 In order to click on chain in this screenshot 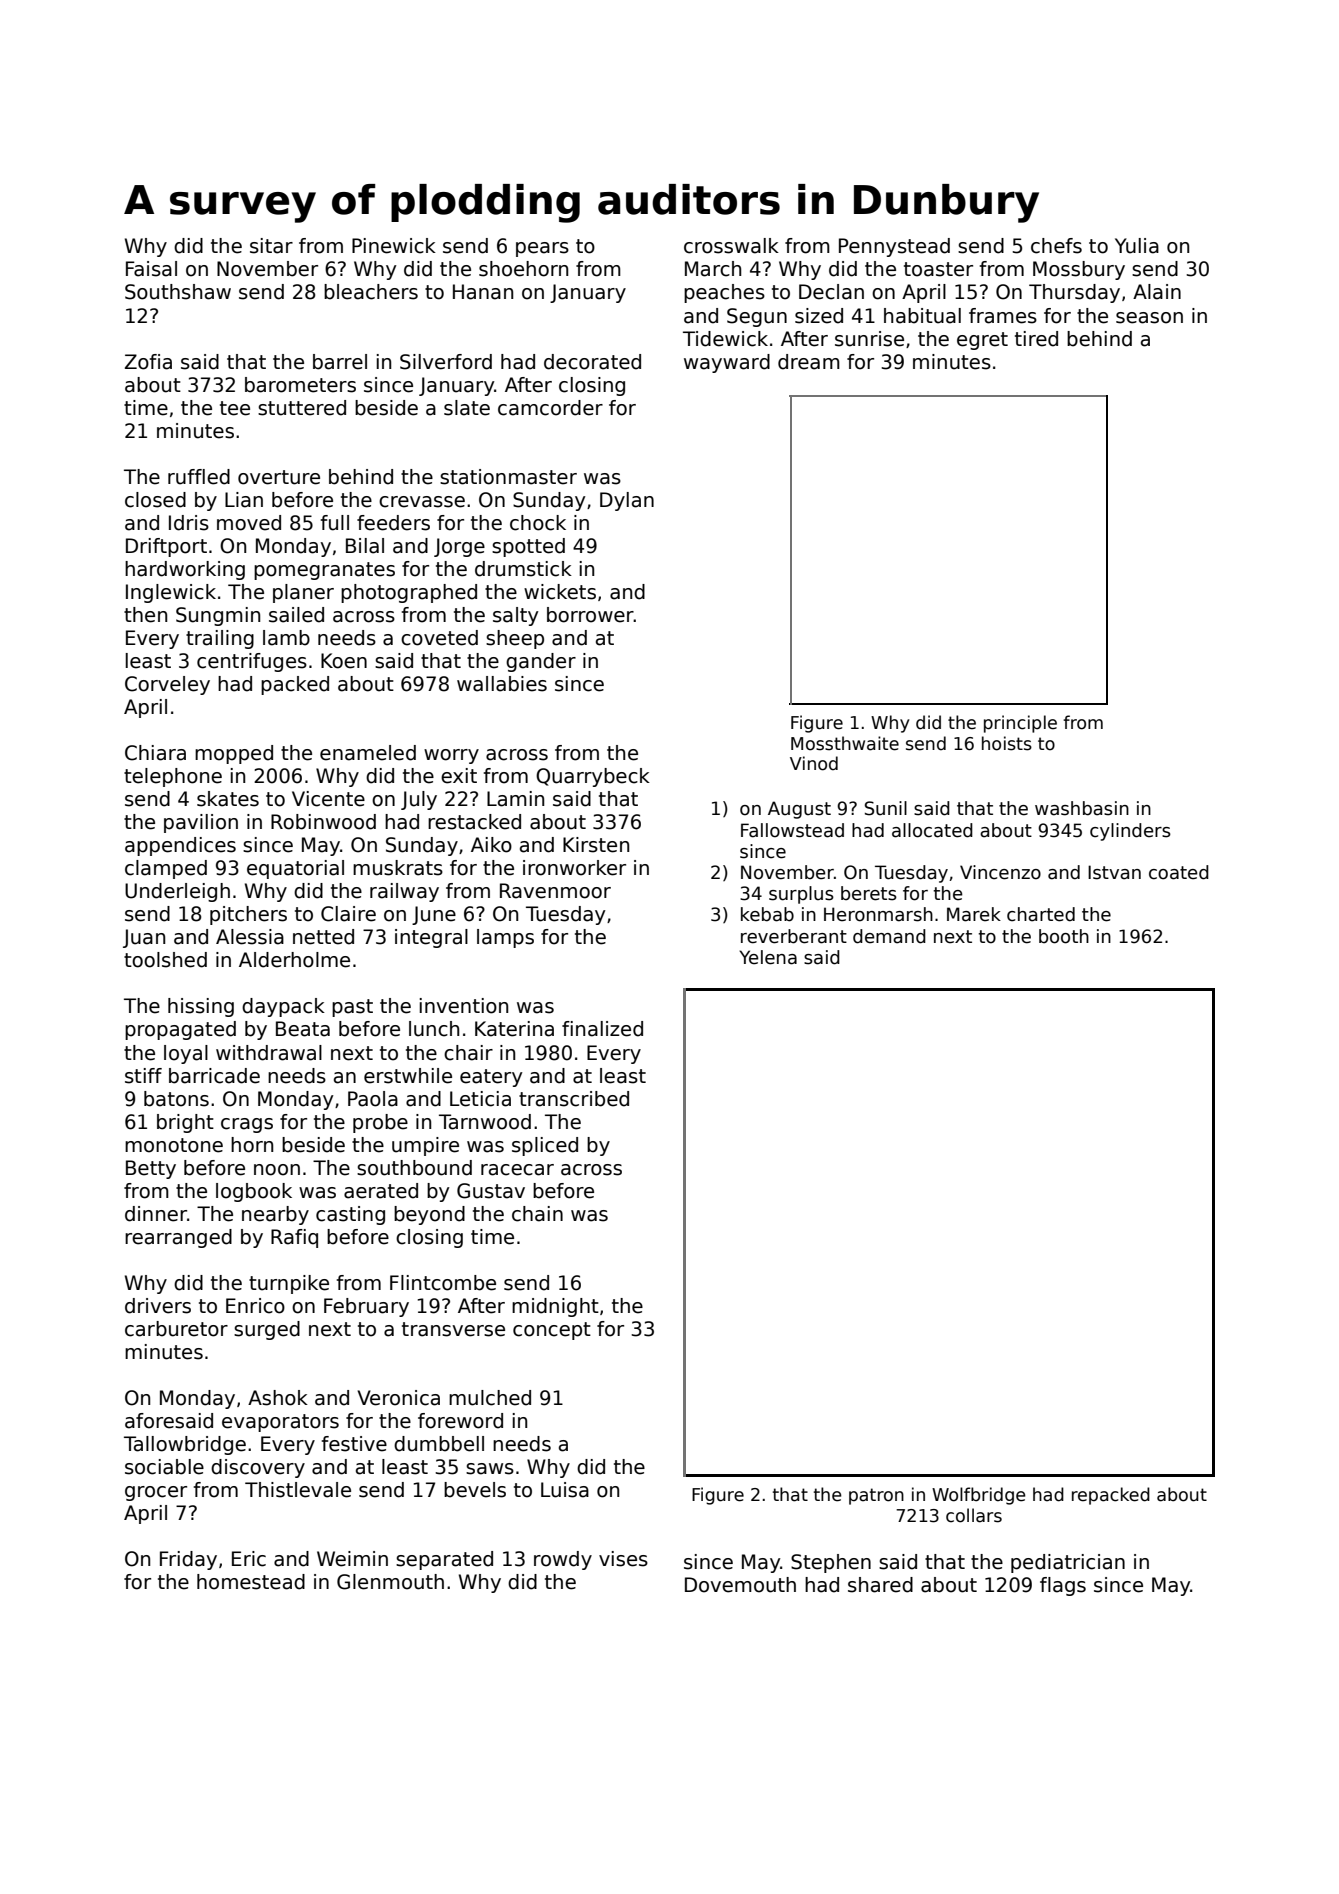, I will do `click(537, 1214)`.
